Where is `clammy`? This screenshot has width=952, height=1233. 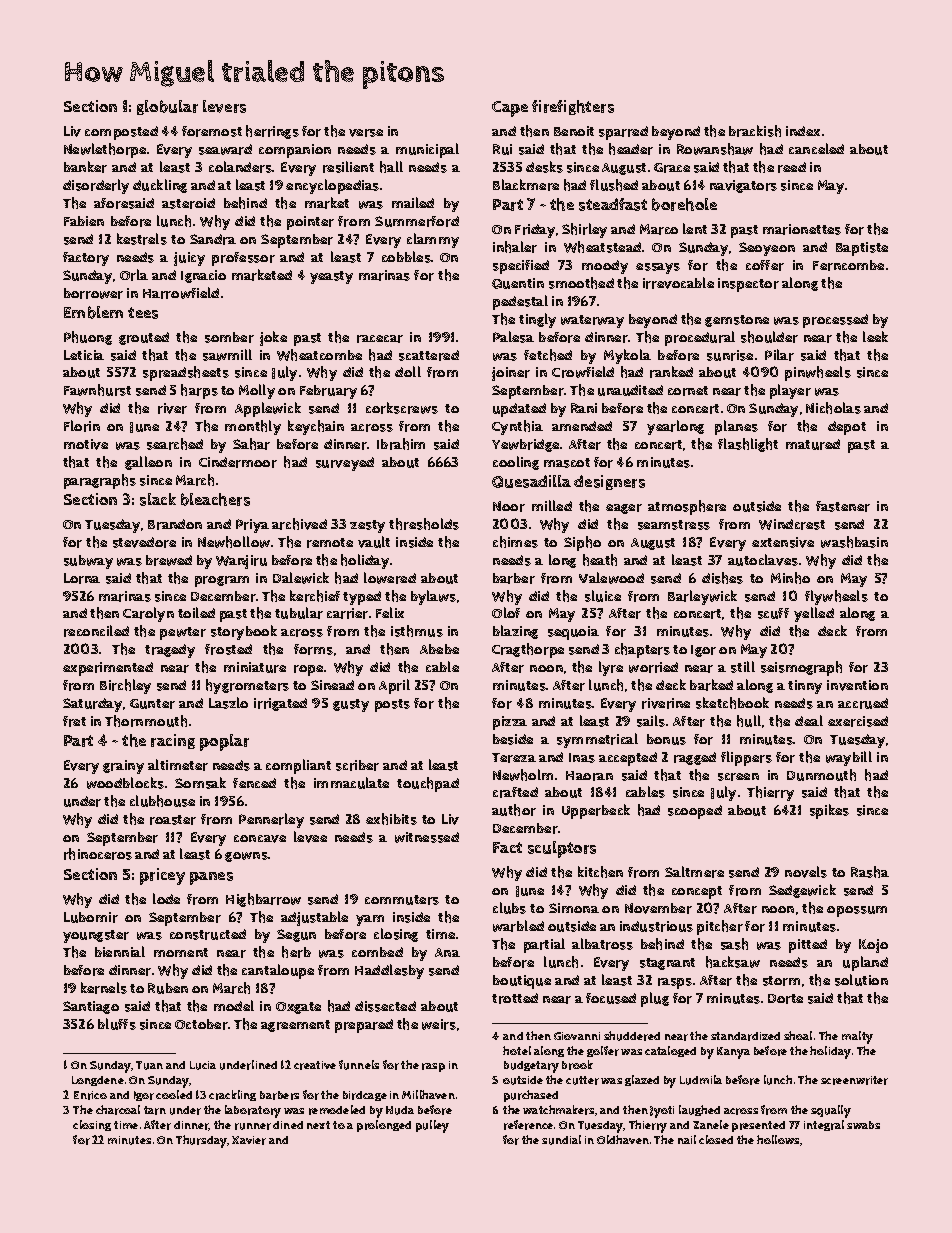
clammy is located at coordinates (433, 240).
